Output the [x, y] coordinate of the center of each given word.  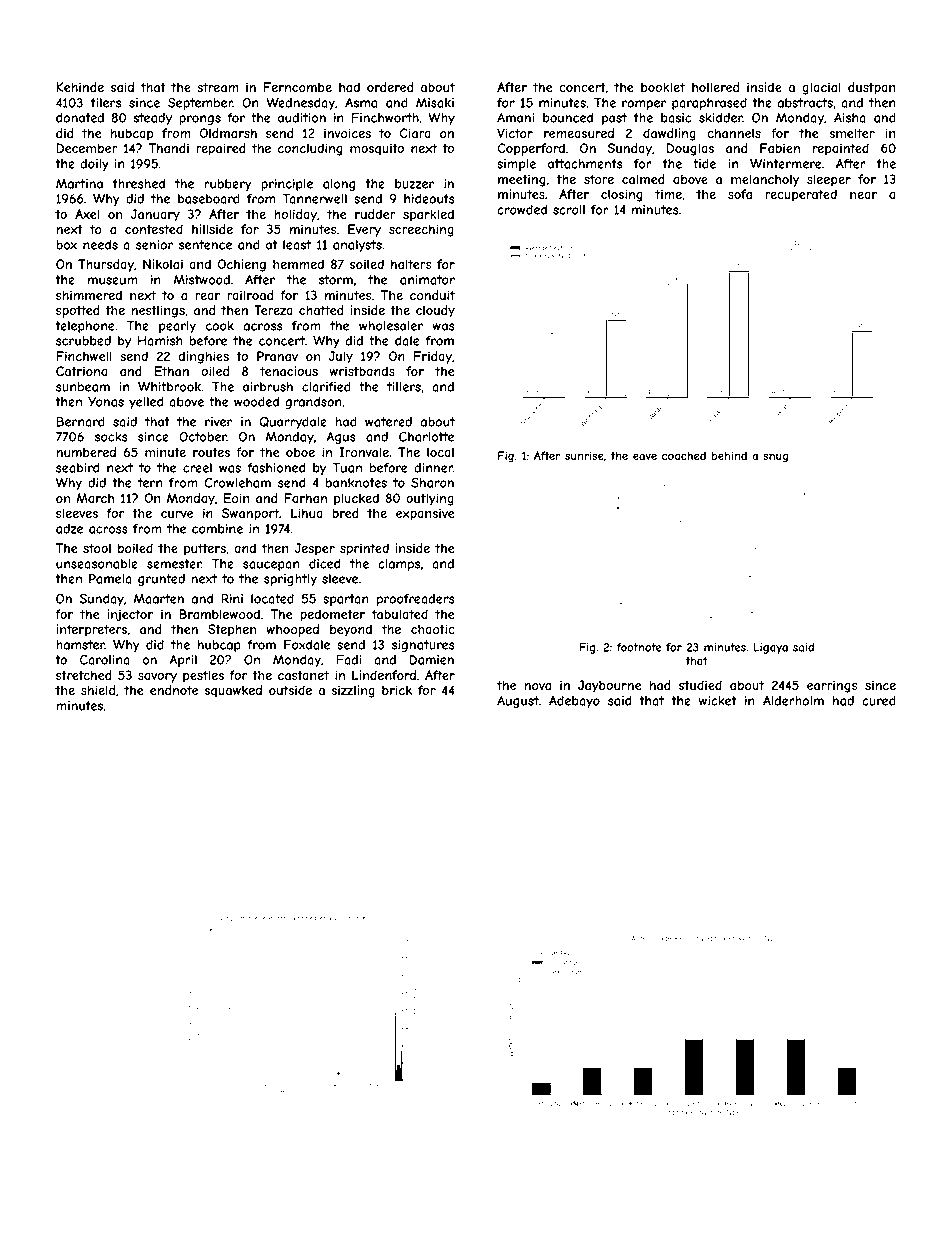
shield [98, 690]
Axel [87, 214]
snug [775, 458]
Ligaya [771, 648]
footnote [639, 647]
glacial [821, 88]
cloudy [435, 311]
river [218, 422]
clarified [326, 387]
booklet [663, 87]
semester [174, 564]
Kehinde [80, 87]
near [863, 195]
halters [411, 264]
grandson [313, 403]
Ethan [172, 371]
